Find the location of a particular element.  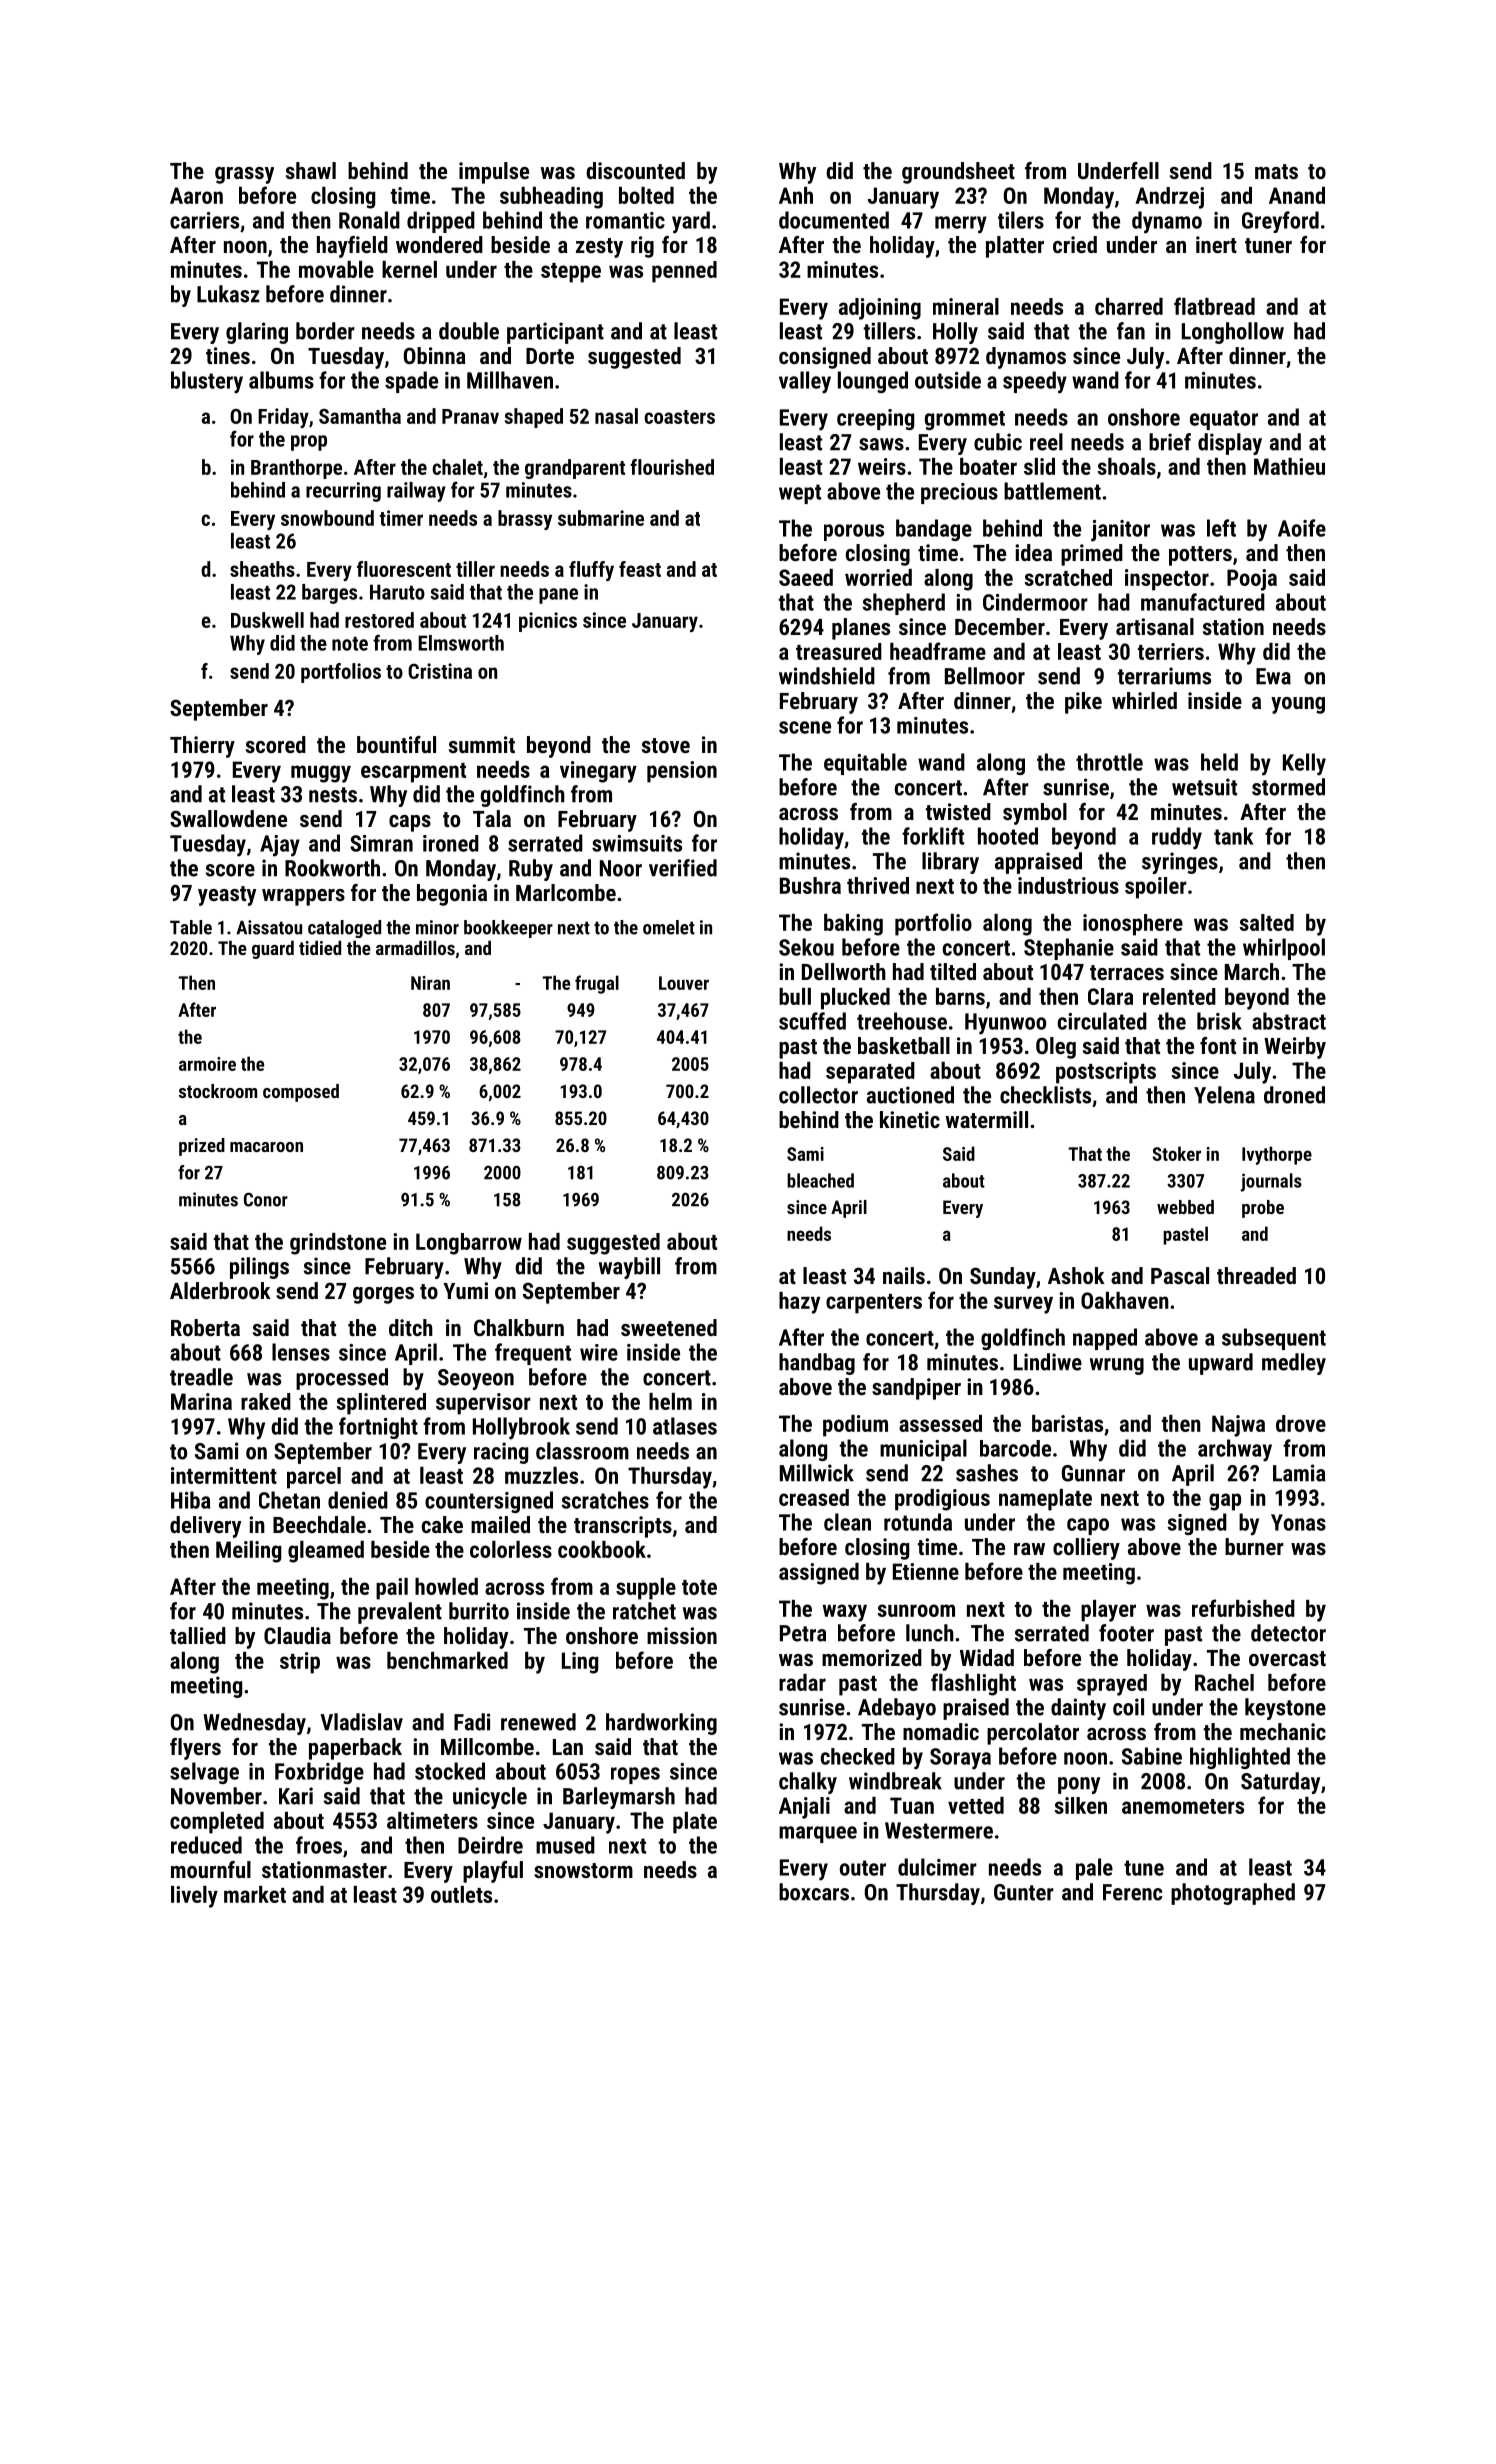

groundsheet is located at coordinates (958, 173).
